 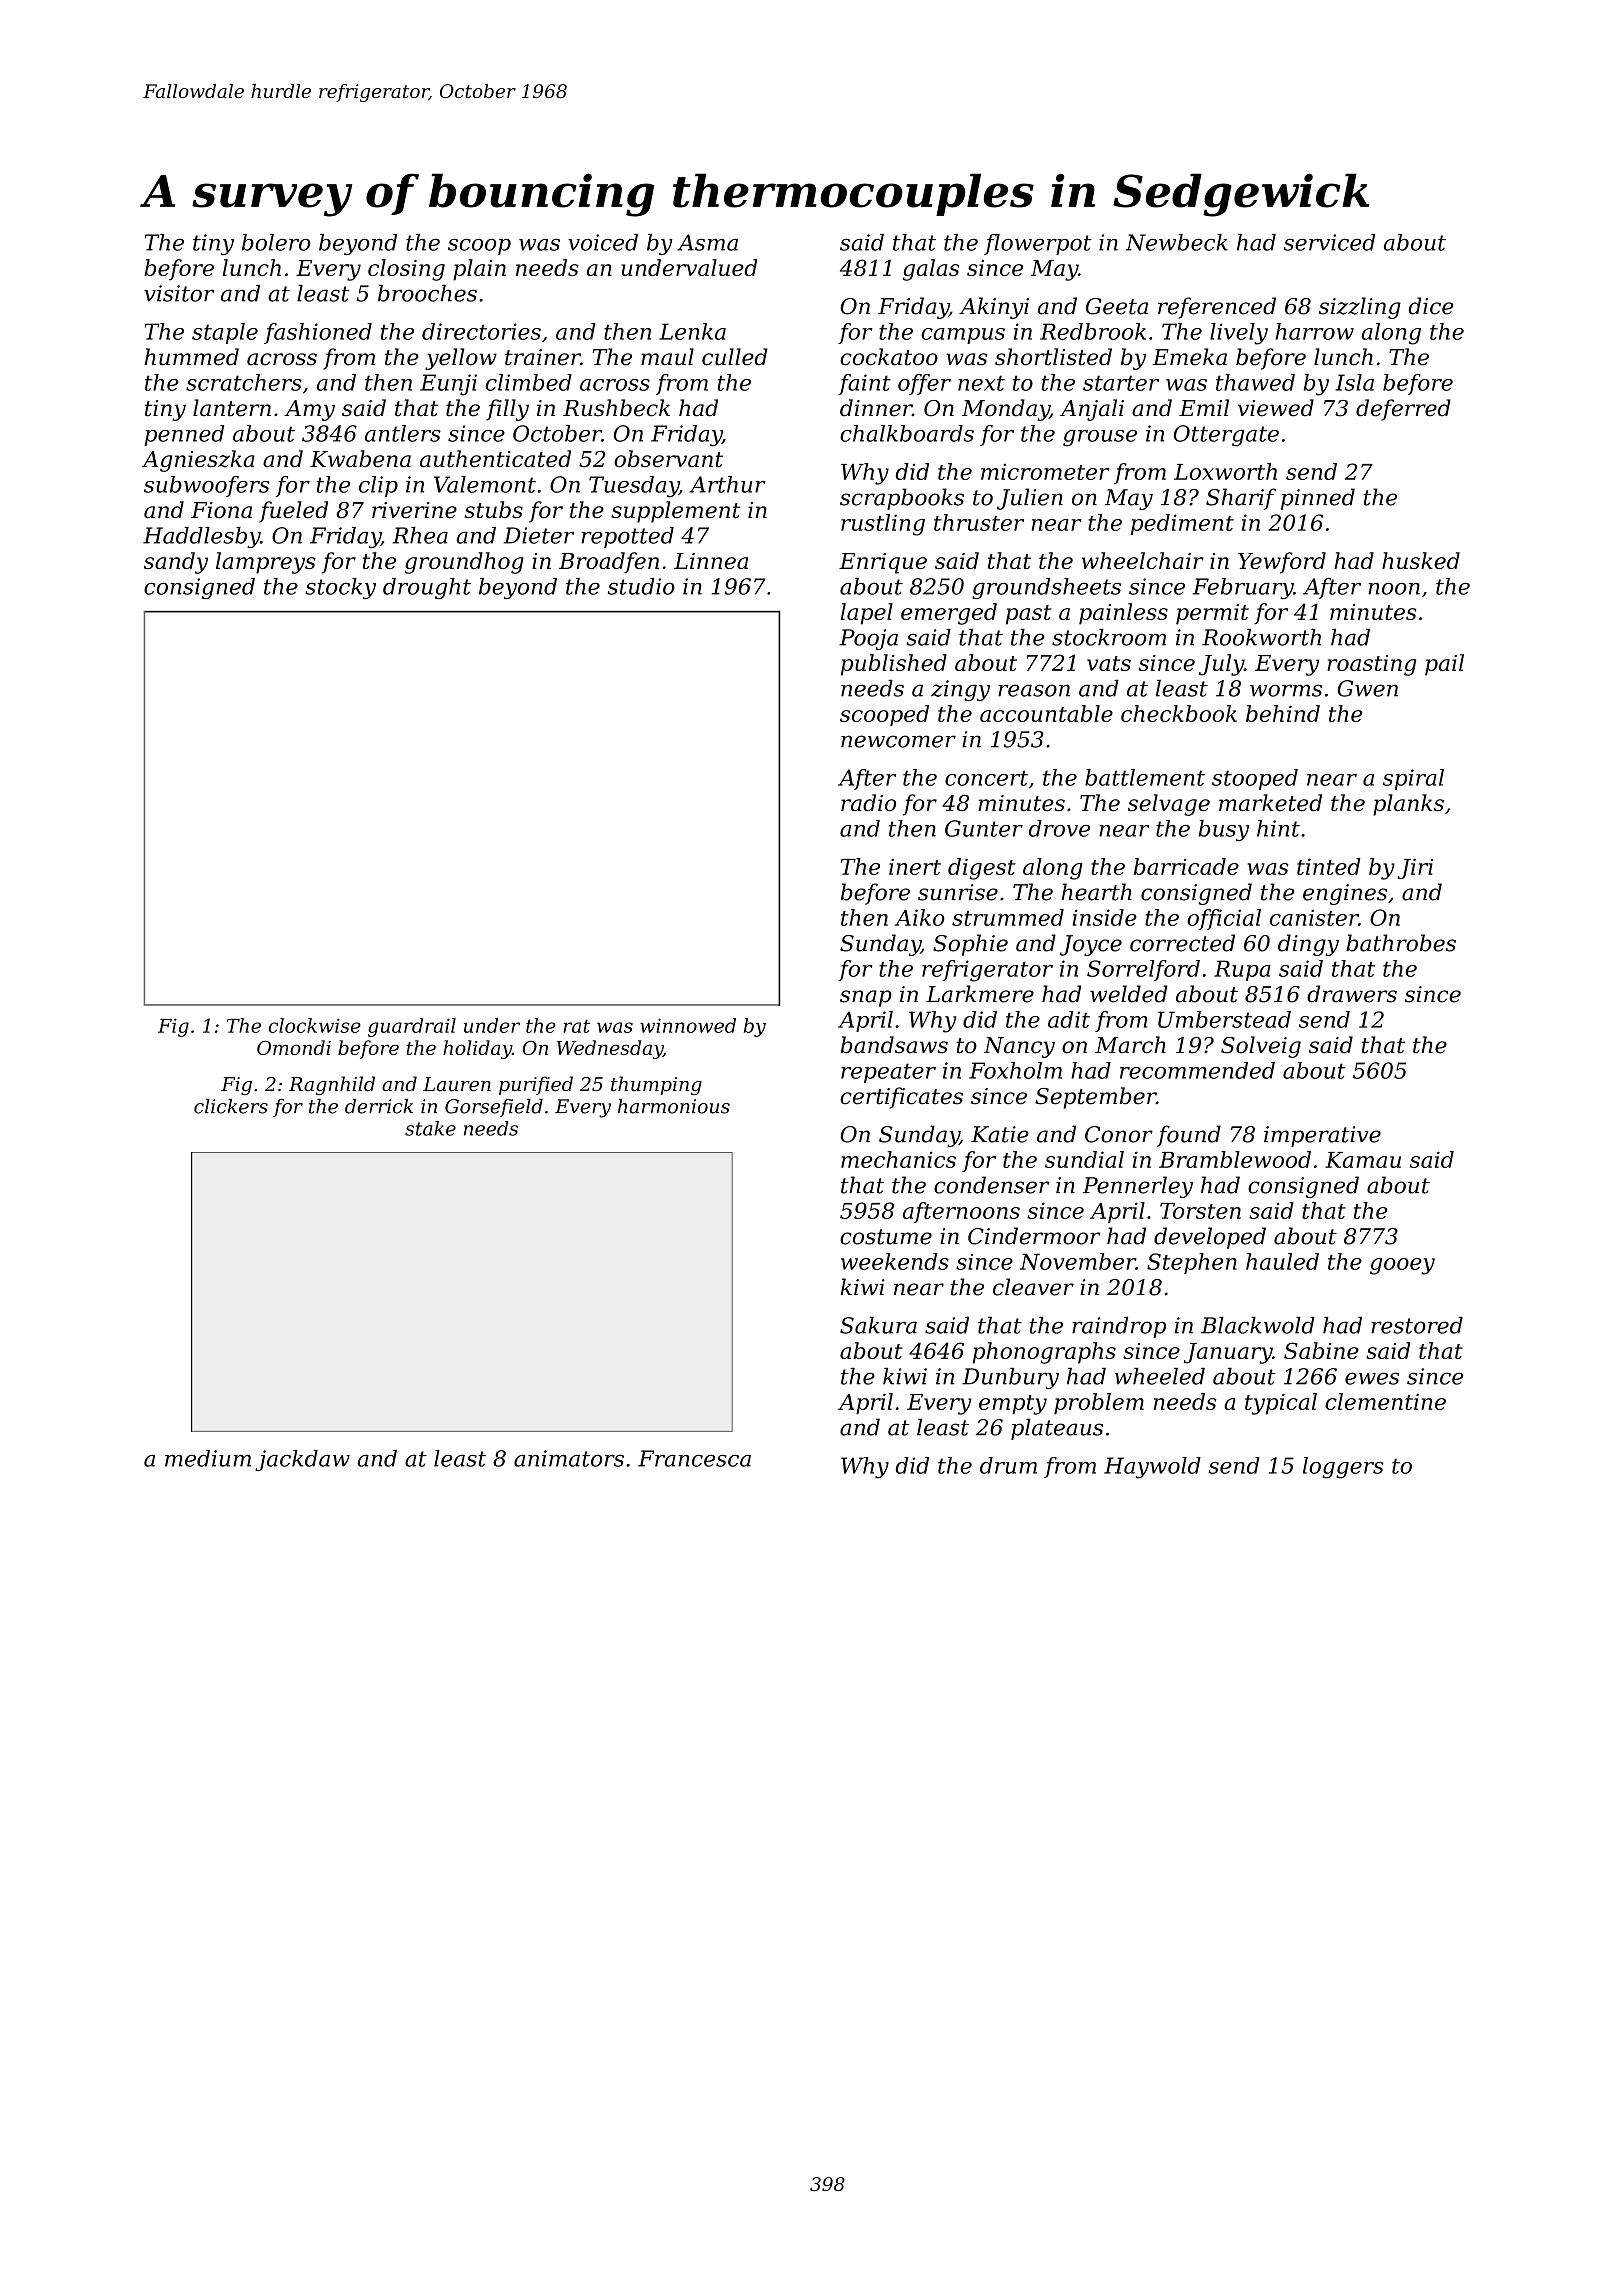 What do you see at coordinates (414, 510) in the document?
I see `riverine` at bounding box center [414, 510].
